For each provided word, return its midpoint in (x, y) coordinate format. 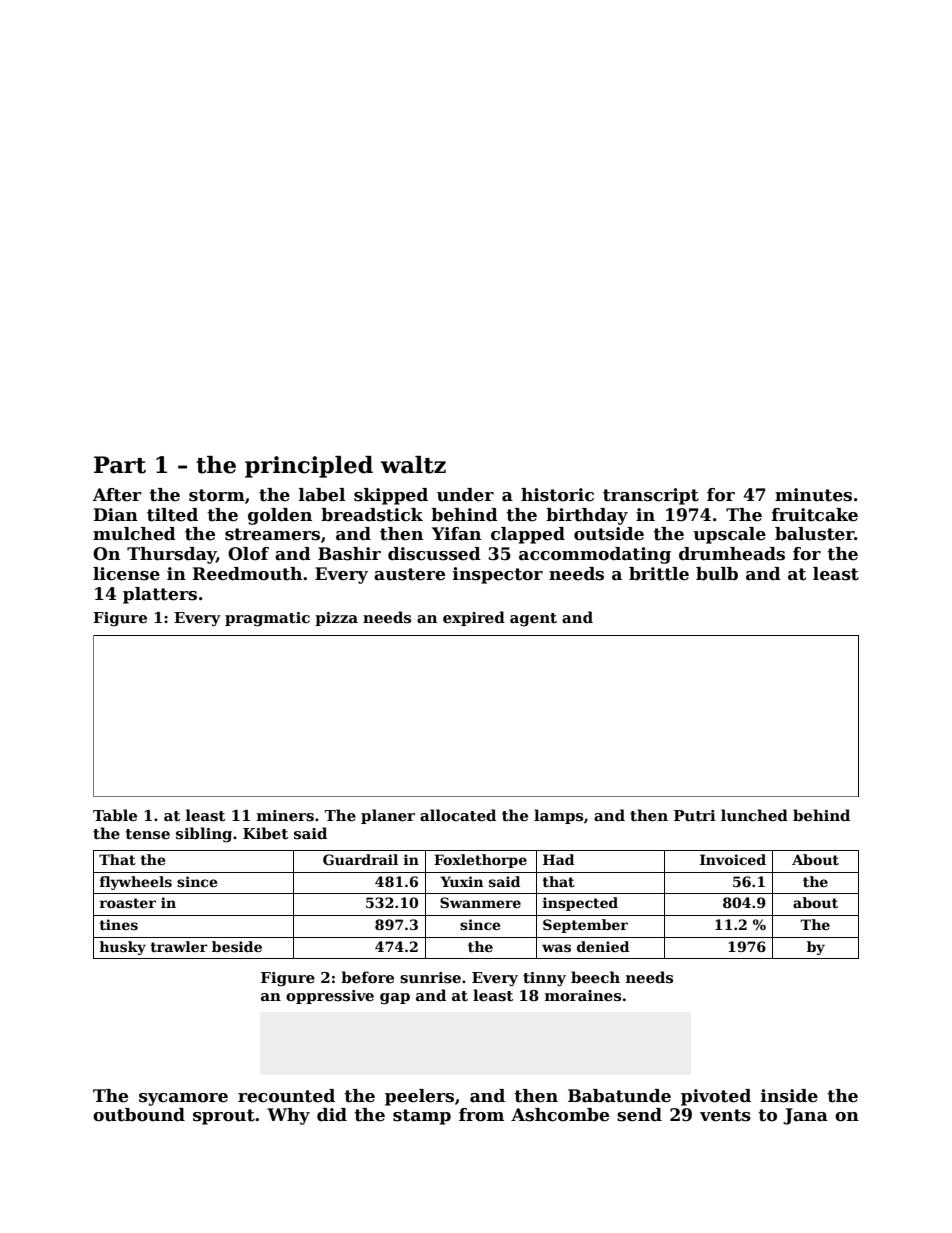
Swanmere (480, 902)
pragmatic (267, 619)
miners (285, 815)
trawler (179, 946)
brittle (659, 574)
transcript (651, 496)
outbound (139, 1115)
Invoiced (733, 859)
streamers (272, 534)
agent (533, 620)
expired (474, 618)
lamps (558, 816)
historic (557, 495)
